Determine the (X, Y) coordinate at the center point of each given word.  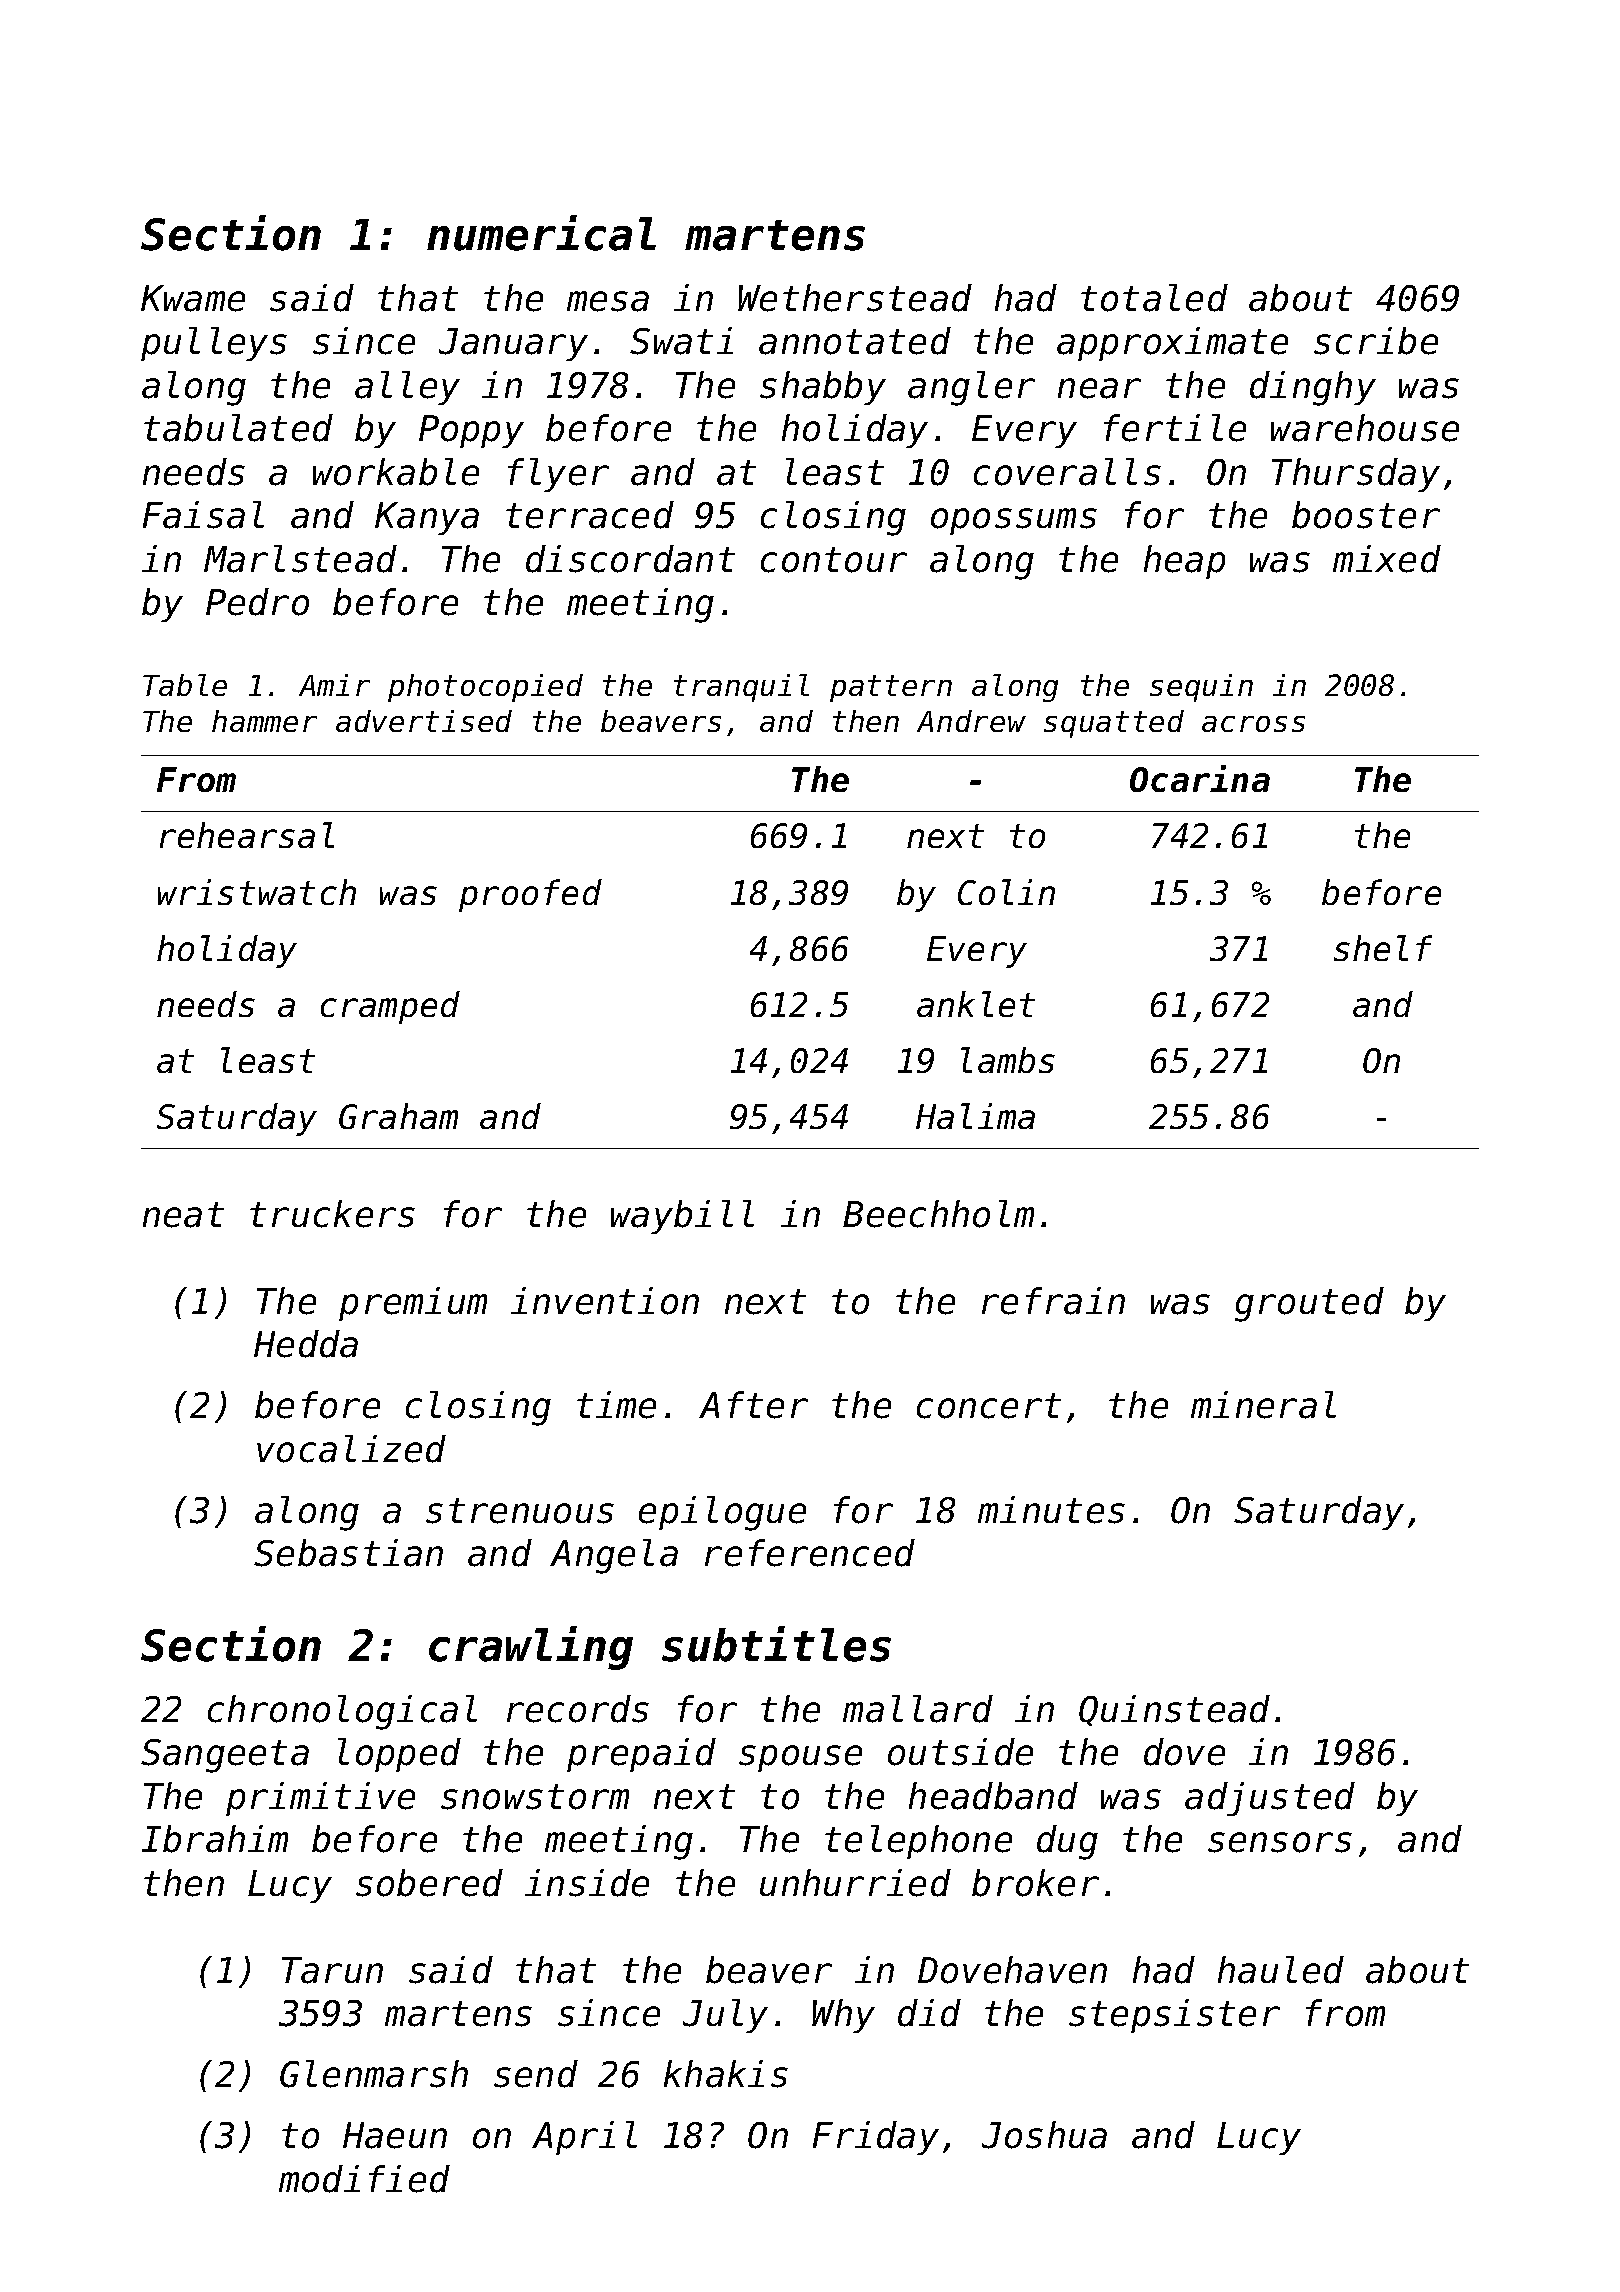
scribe (1376, 341)
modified (364, 2179)
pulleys (214, 344)
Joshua (1044, 2135)
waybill (682, 1217)
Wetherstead (855, 298)
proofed (530, 895)
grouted (1309, 1304)
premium (413, 1304)
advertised (424, 721)
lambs (1008, 1060)
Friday (876, 2138)
